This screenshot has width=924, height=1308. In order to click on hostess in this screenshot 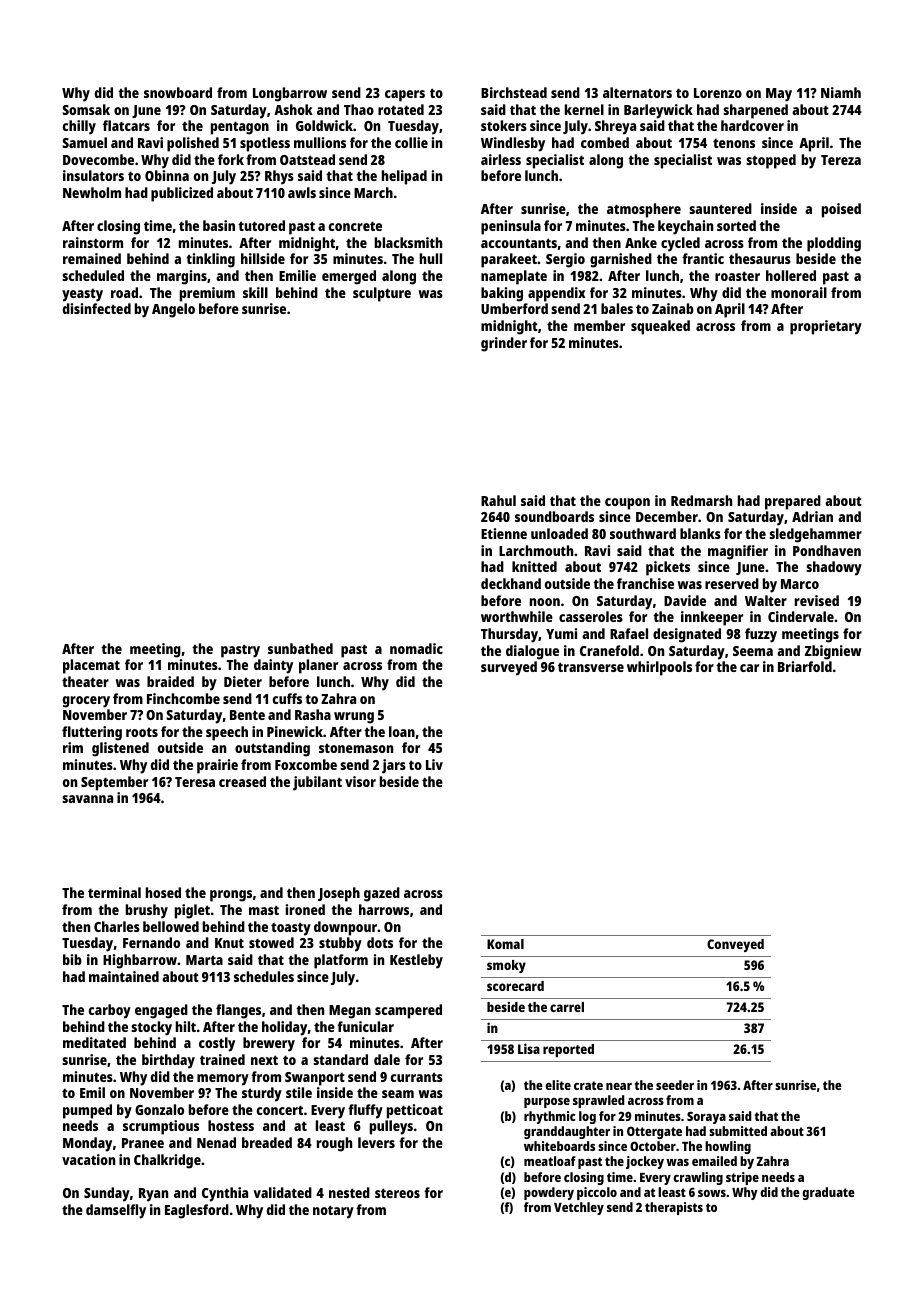, I will do `click(231, 1125)`.
